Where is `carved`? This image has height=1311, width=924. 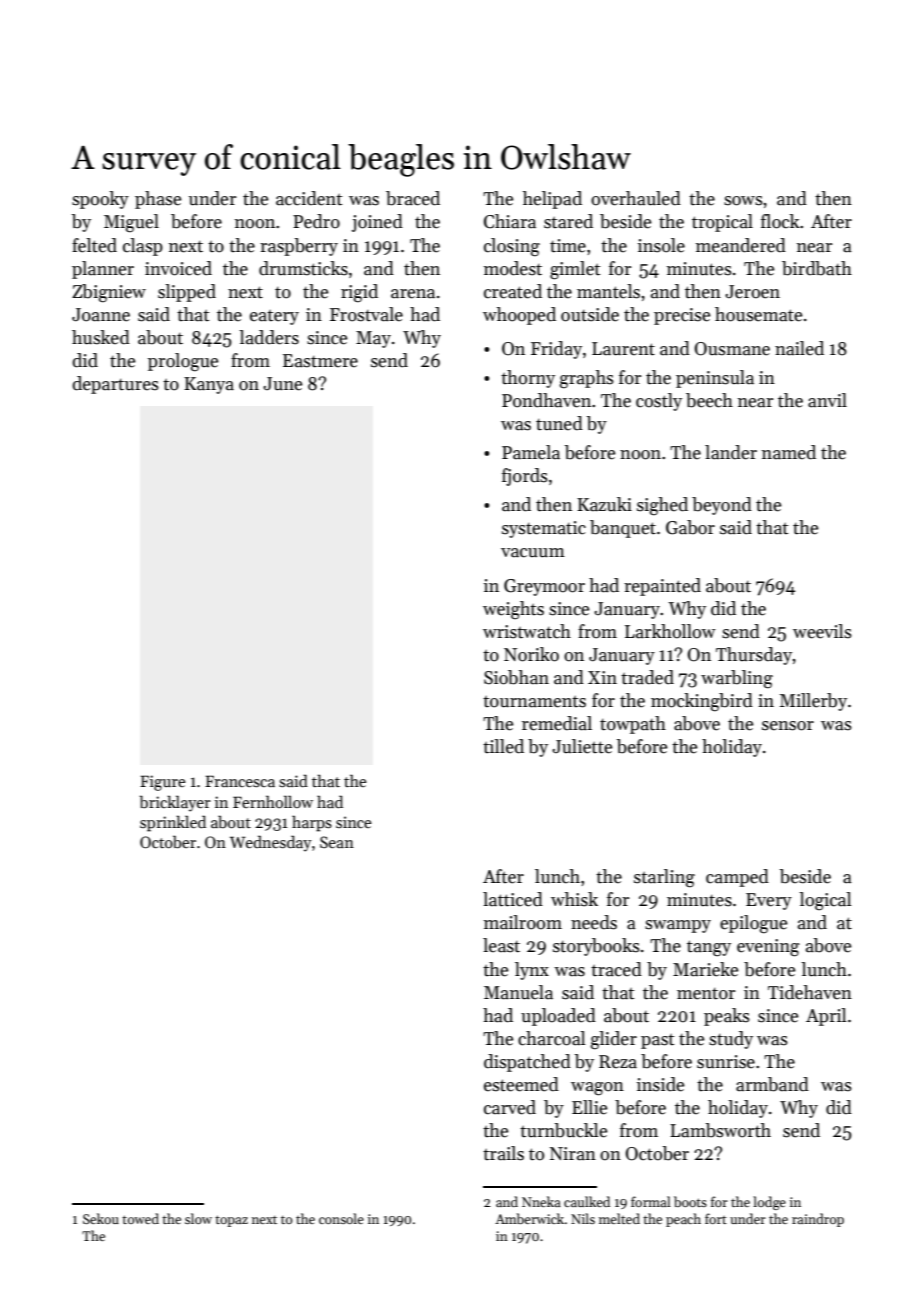
carved is located at coordinates (510, 1107).
